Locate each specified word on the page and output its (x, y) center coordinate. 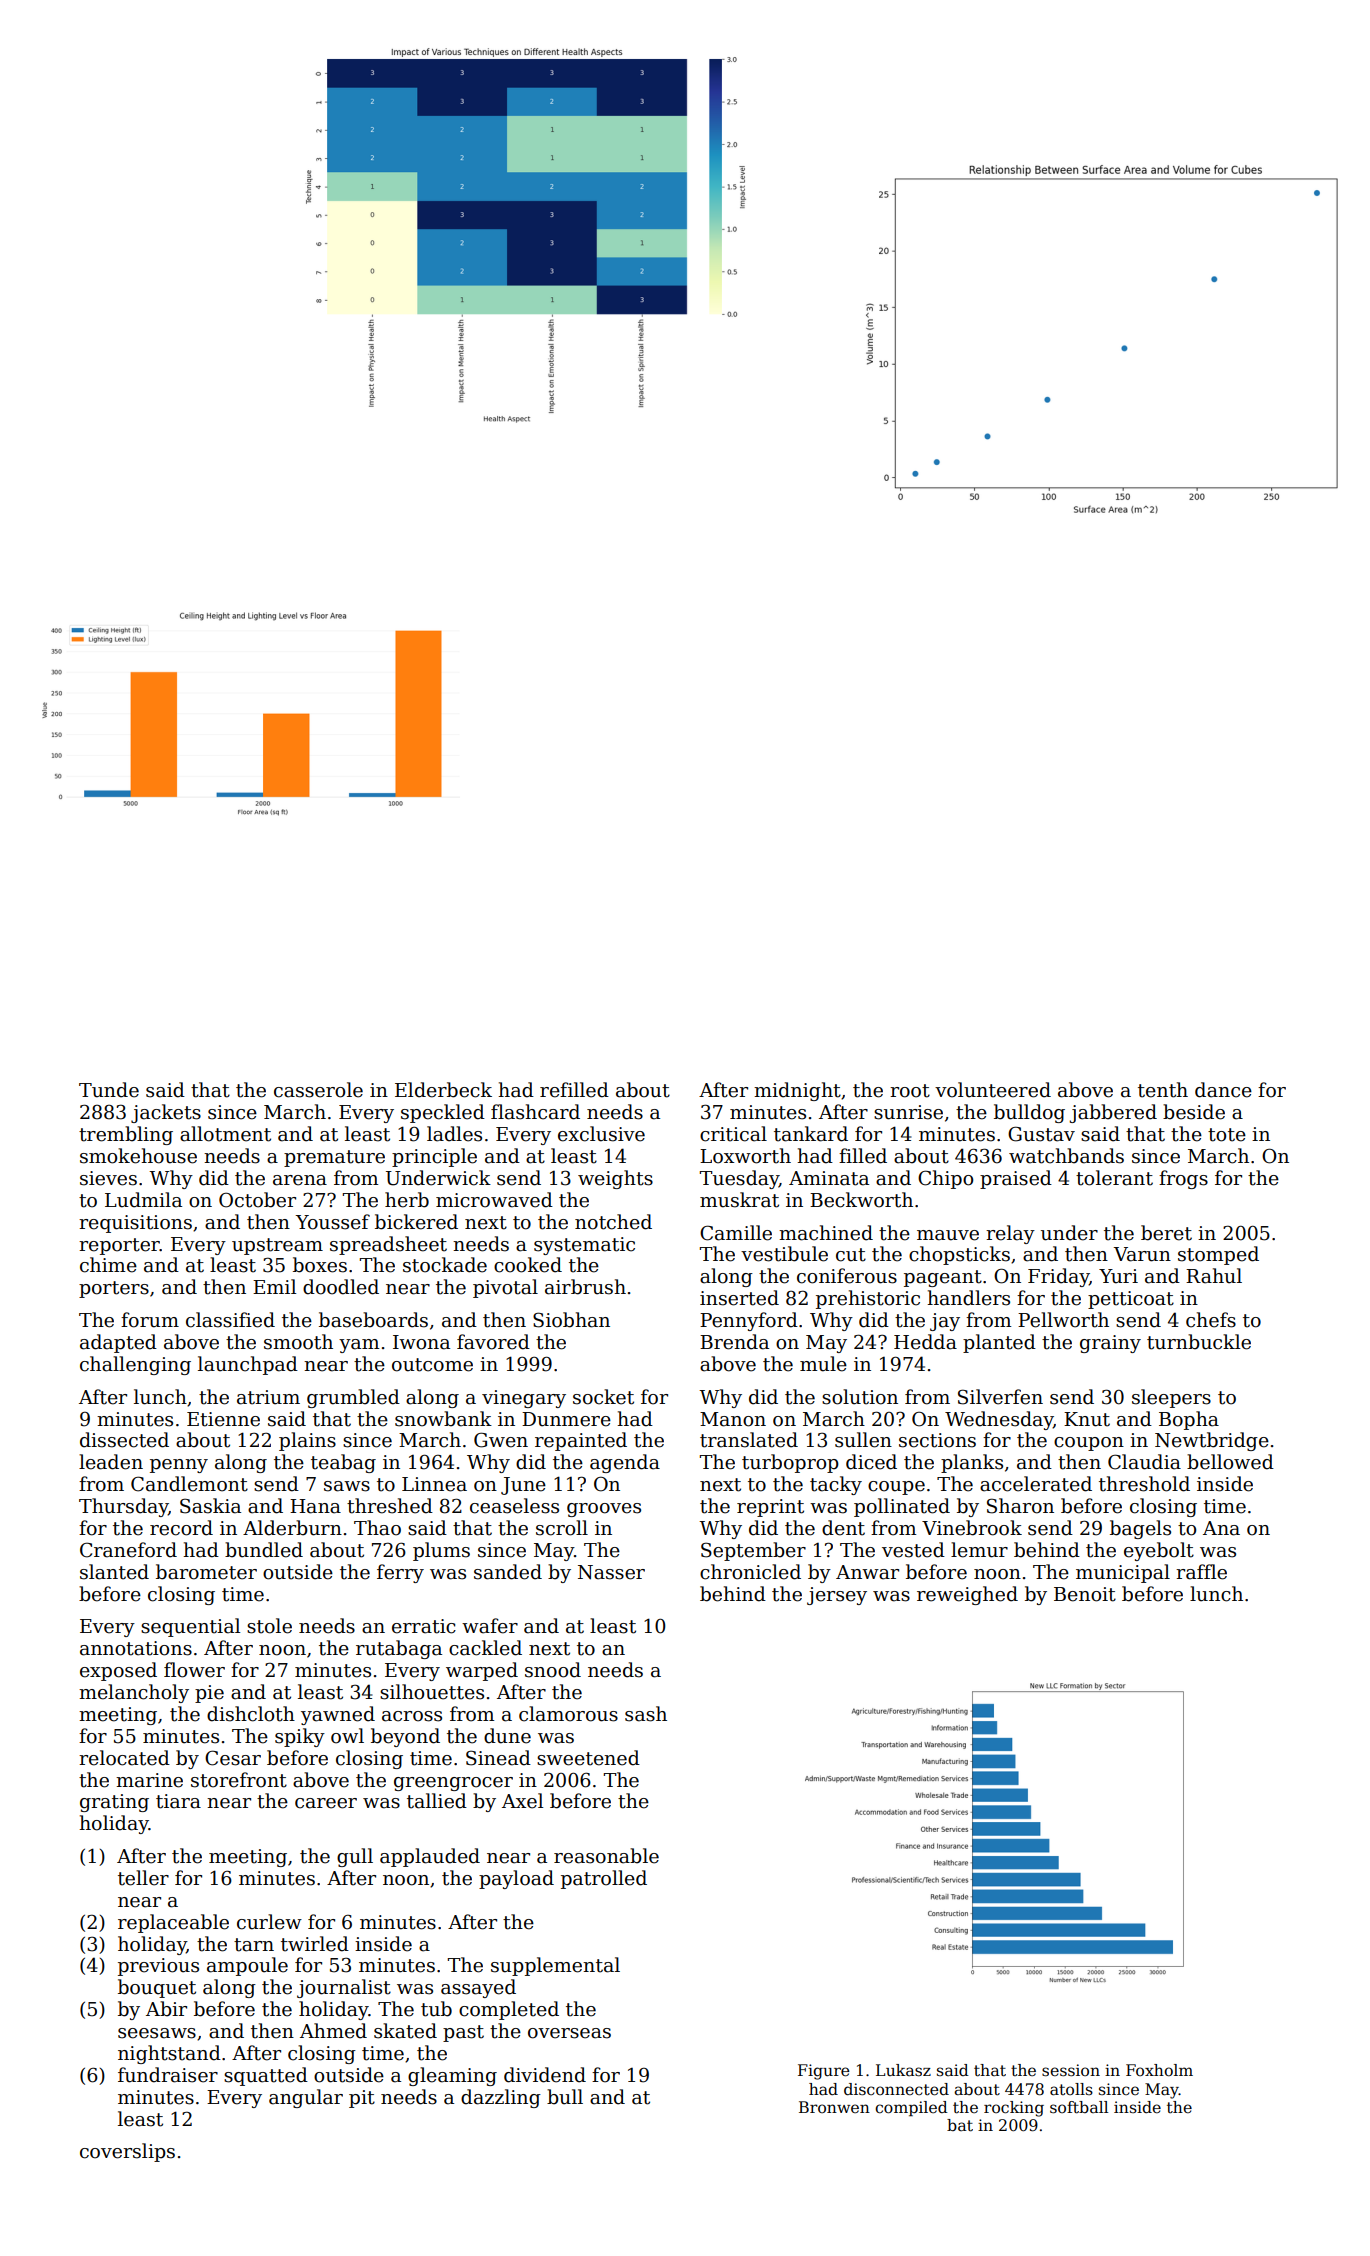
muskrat (739, 1200)
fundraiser (168, 2075)
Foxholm (1159, 2070)
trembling (126, 1135)
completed (509, 2010)
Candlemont (189, 1484)
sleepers (1171, 1398)
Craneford (128, 1550)
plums (441, 1551)
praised (1016, 1179)
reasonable (606, 1856)
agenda (625, 1463)
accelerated (1036, 1484)
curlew (269, 1922)
